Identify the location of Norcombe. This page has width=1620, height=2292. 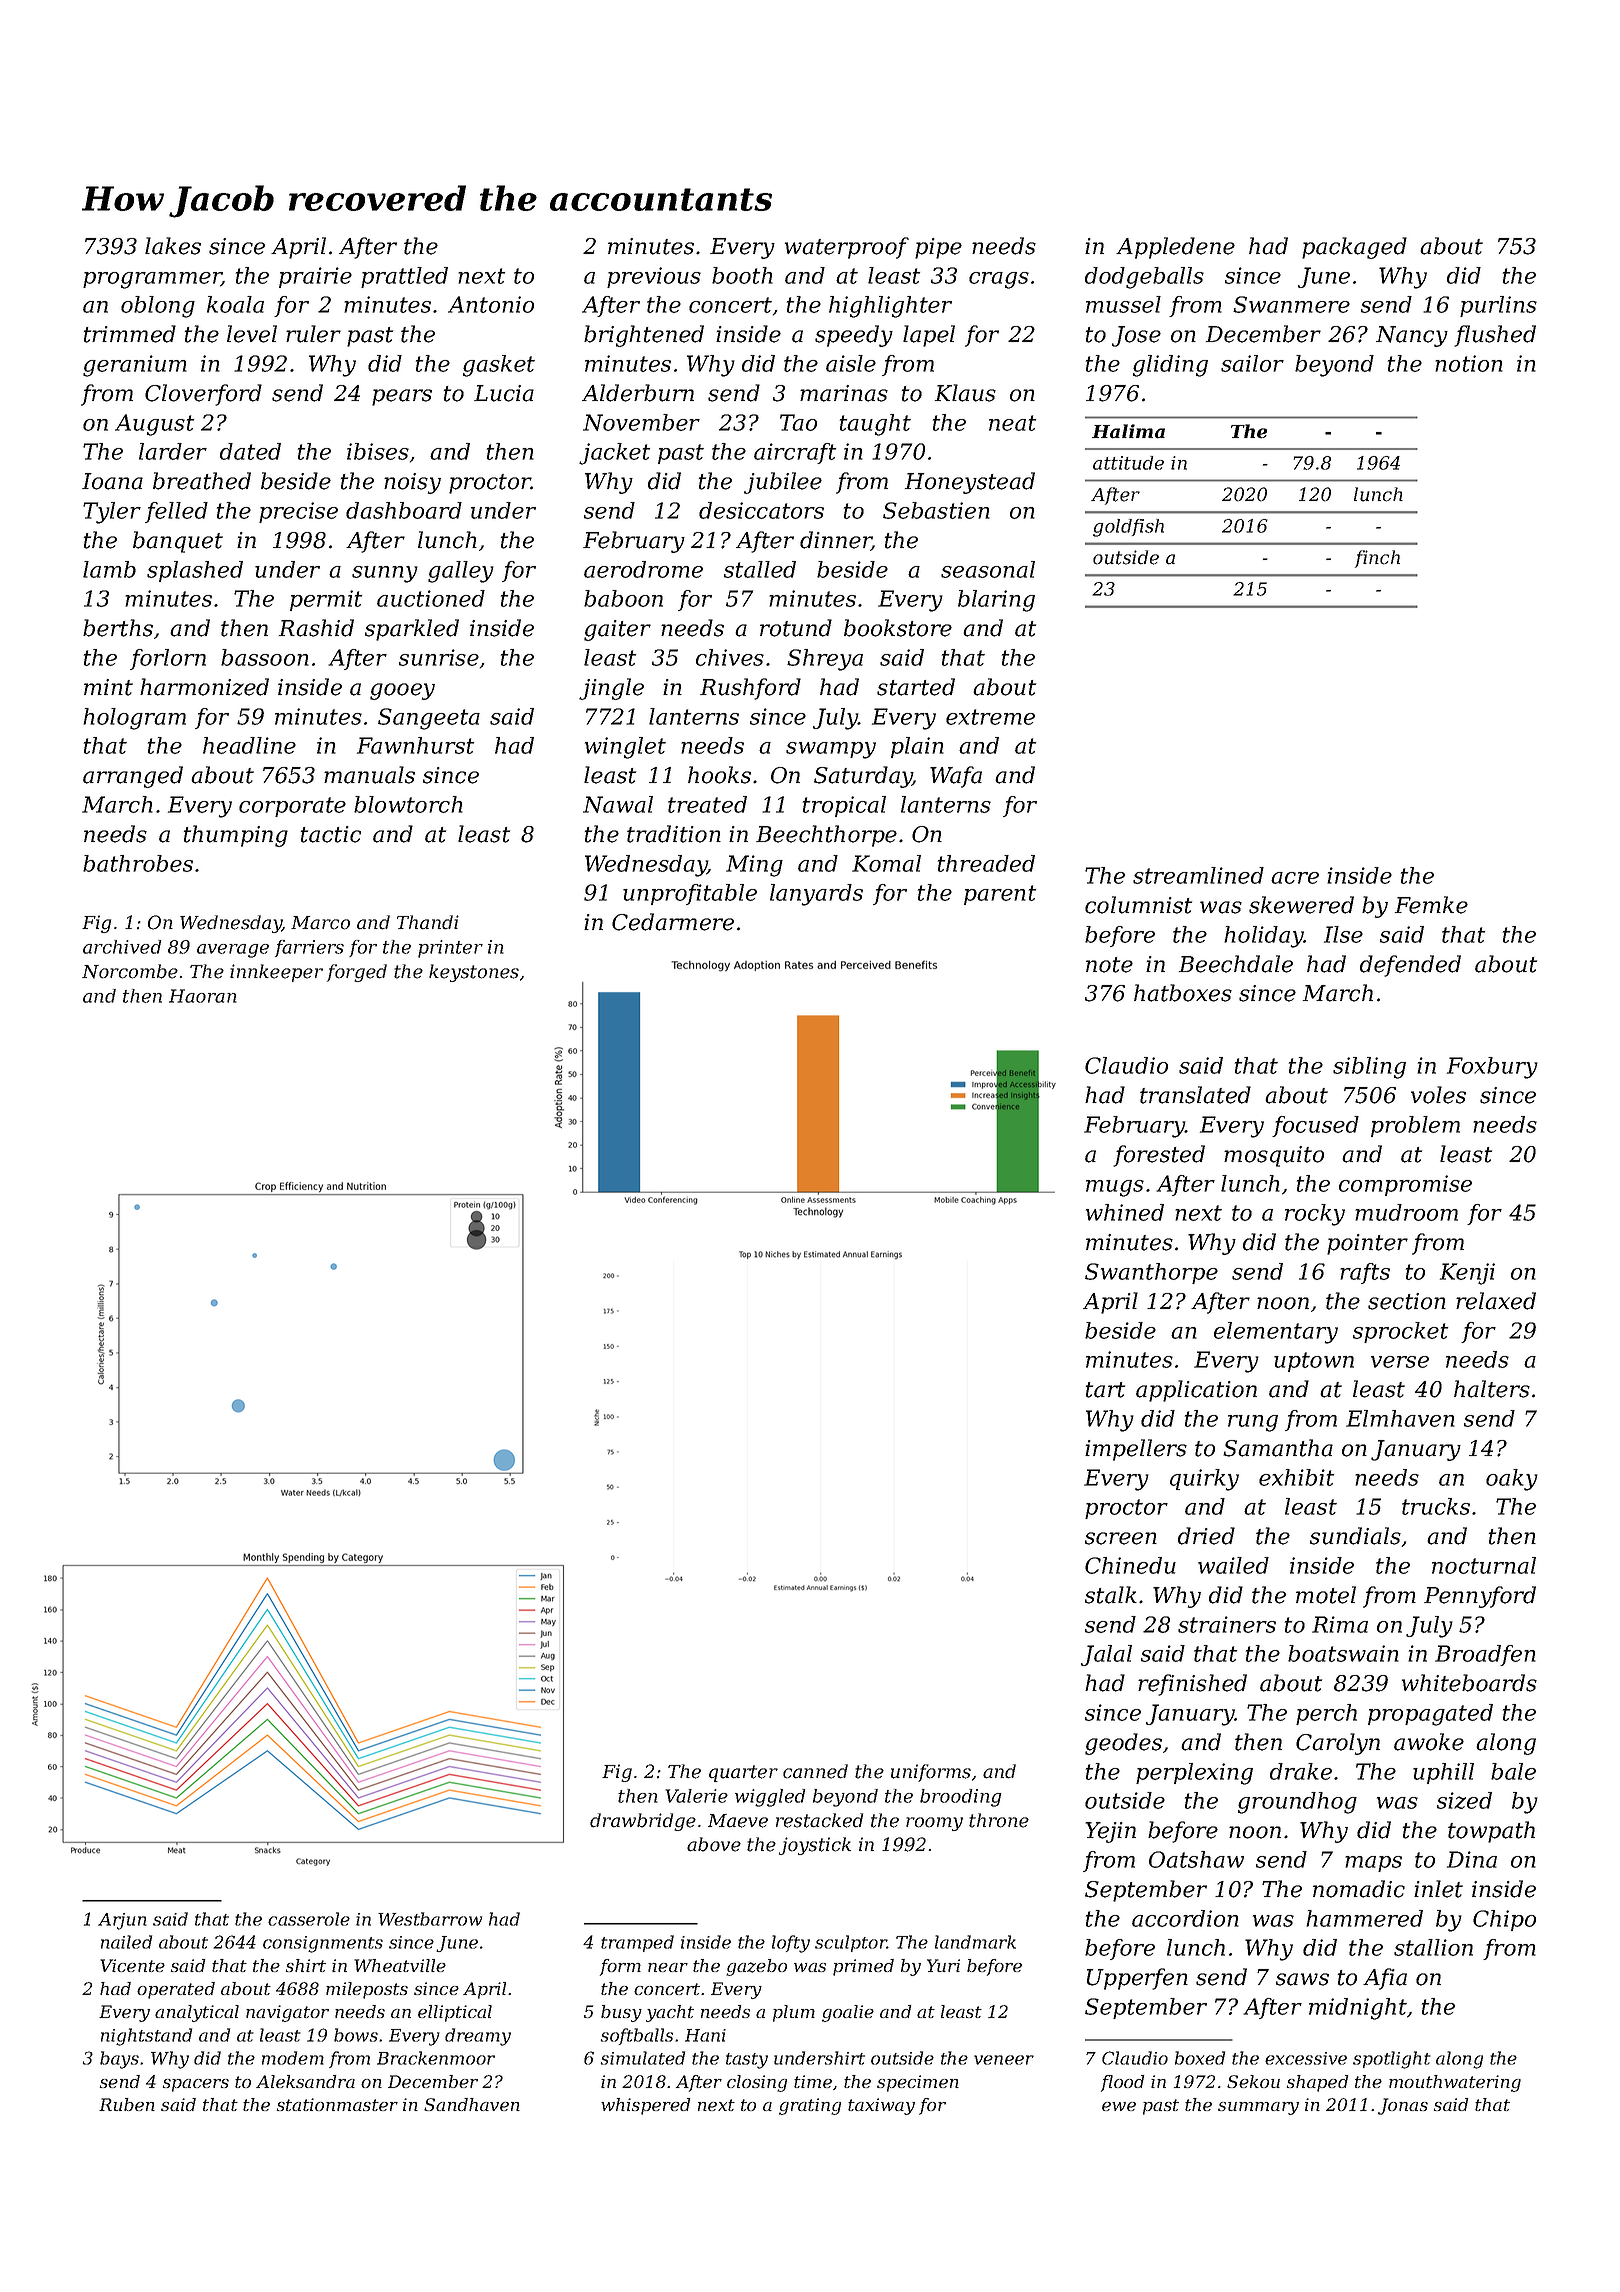
(130, 971).
